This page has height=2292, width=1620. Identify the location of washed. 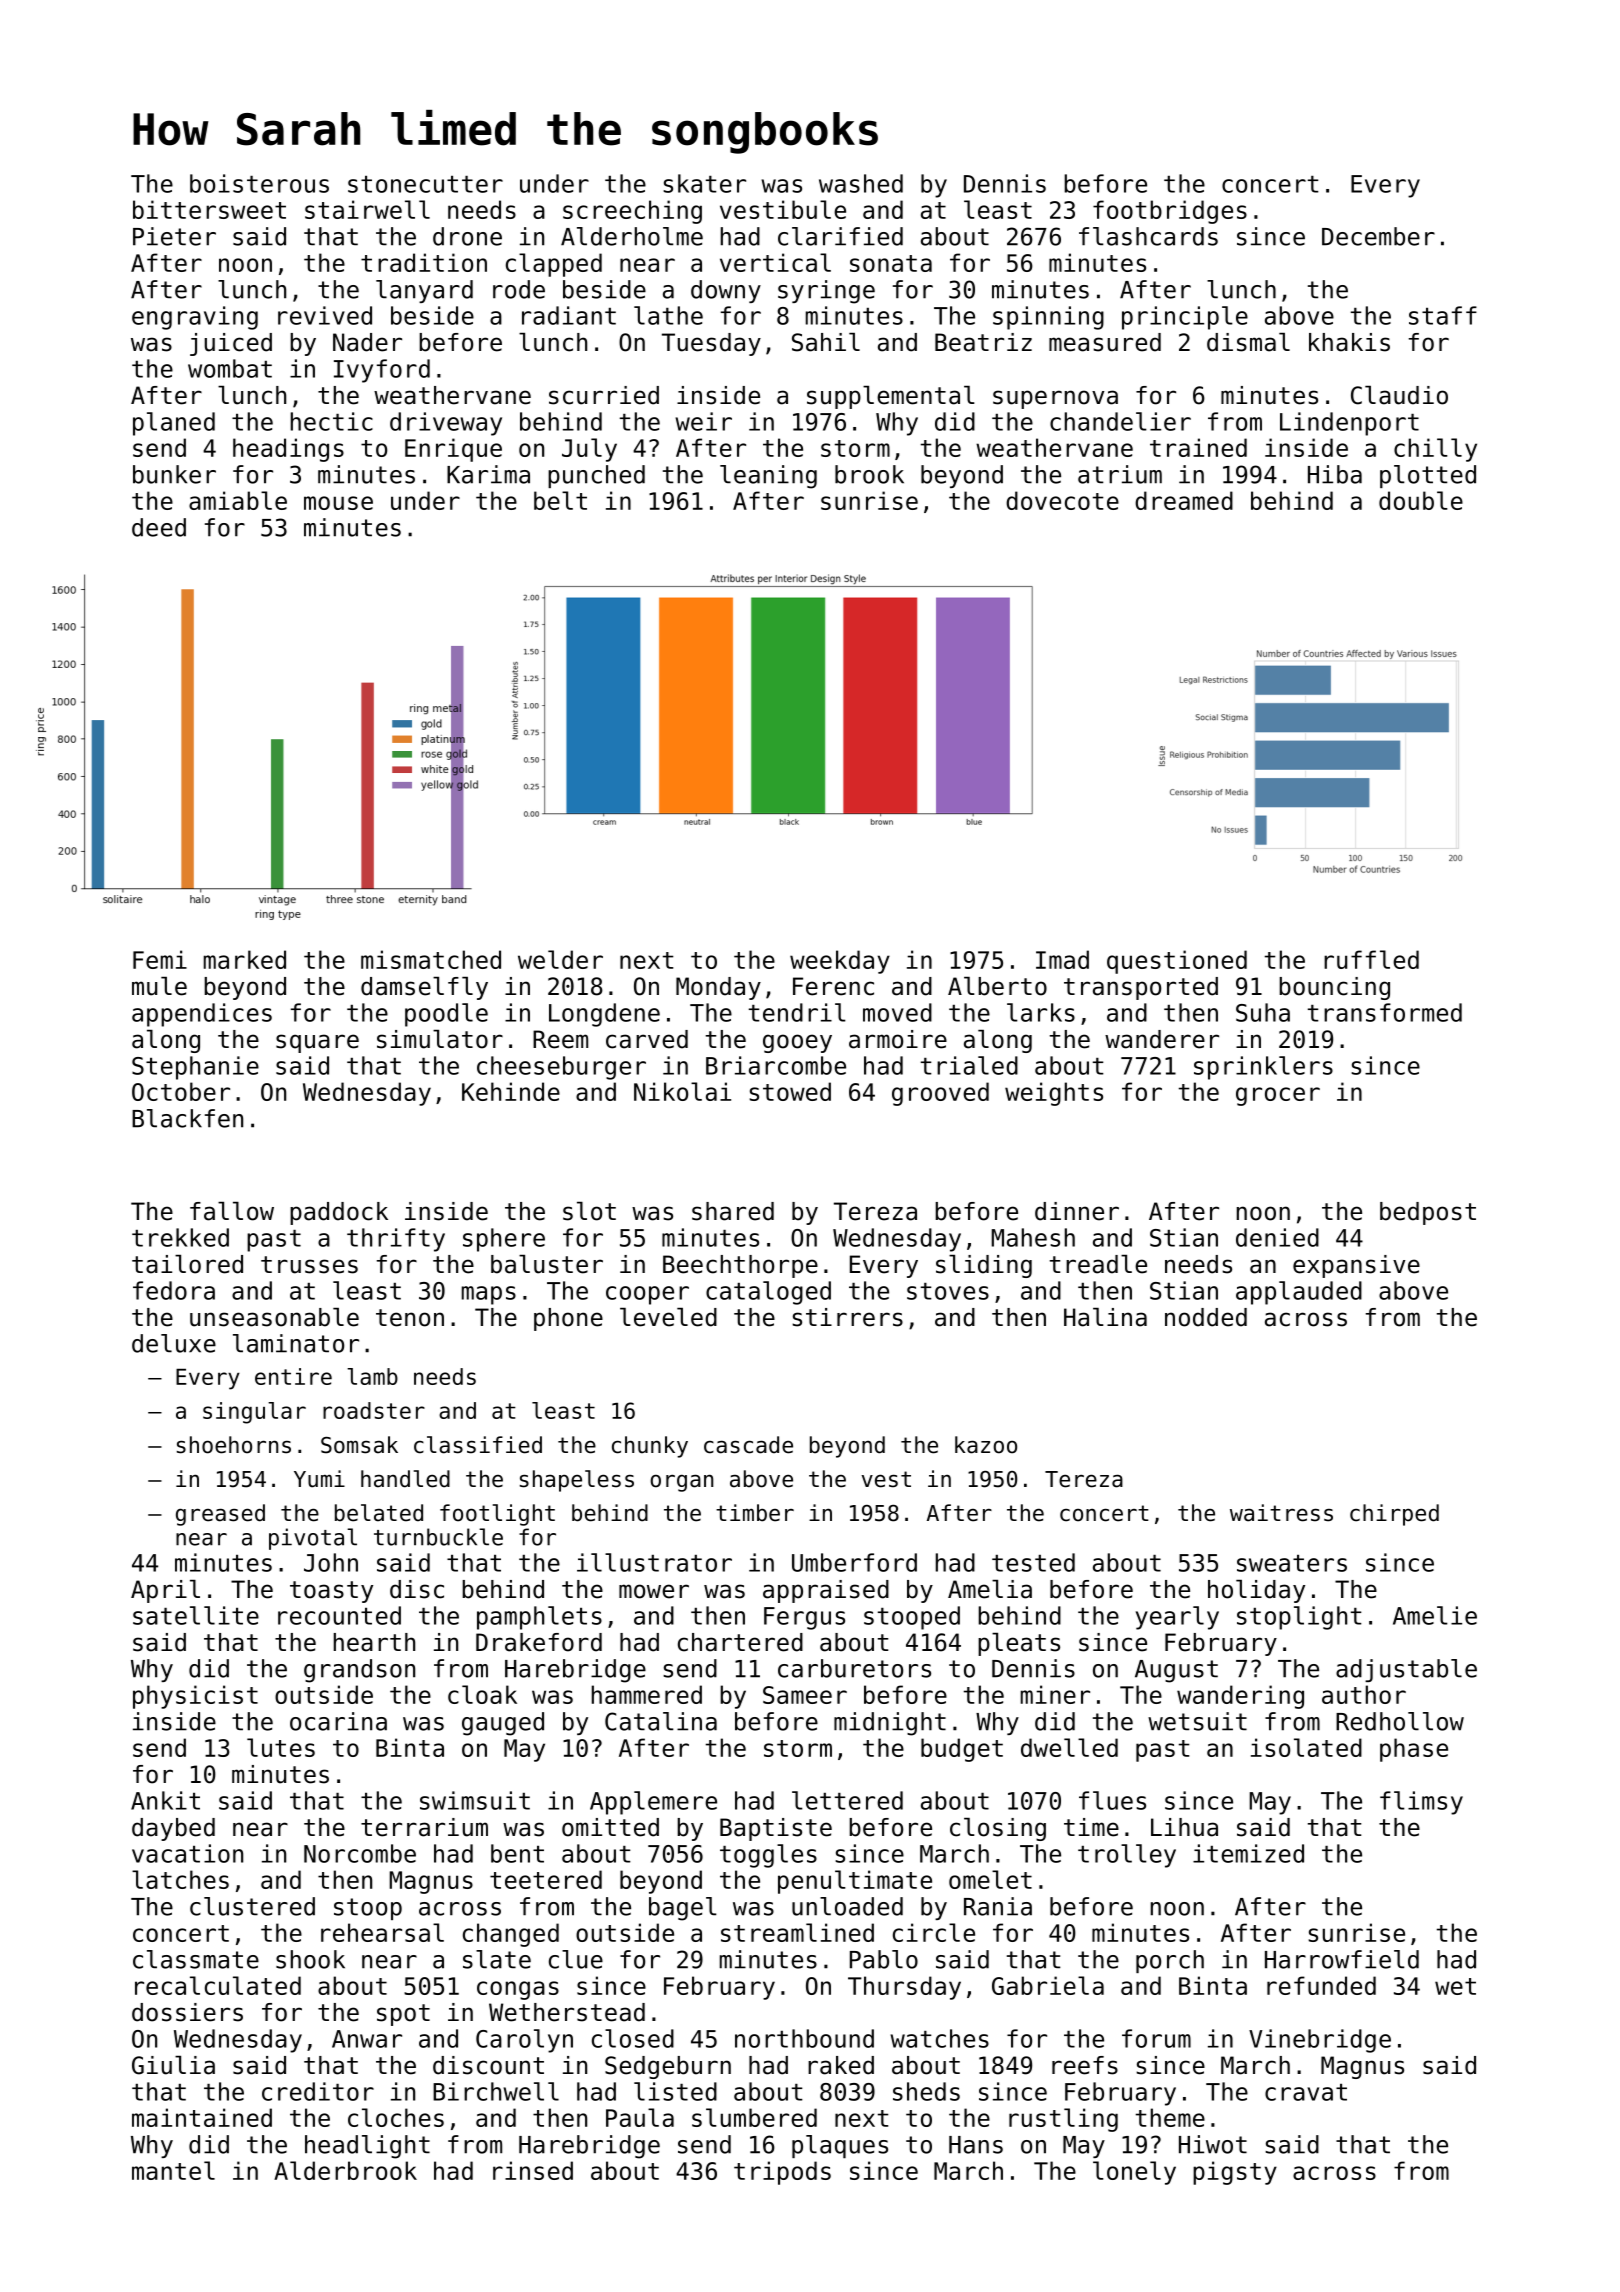
(861, 183).
